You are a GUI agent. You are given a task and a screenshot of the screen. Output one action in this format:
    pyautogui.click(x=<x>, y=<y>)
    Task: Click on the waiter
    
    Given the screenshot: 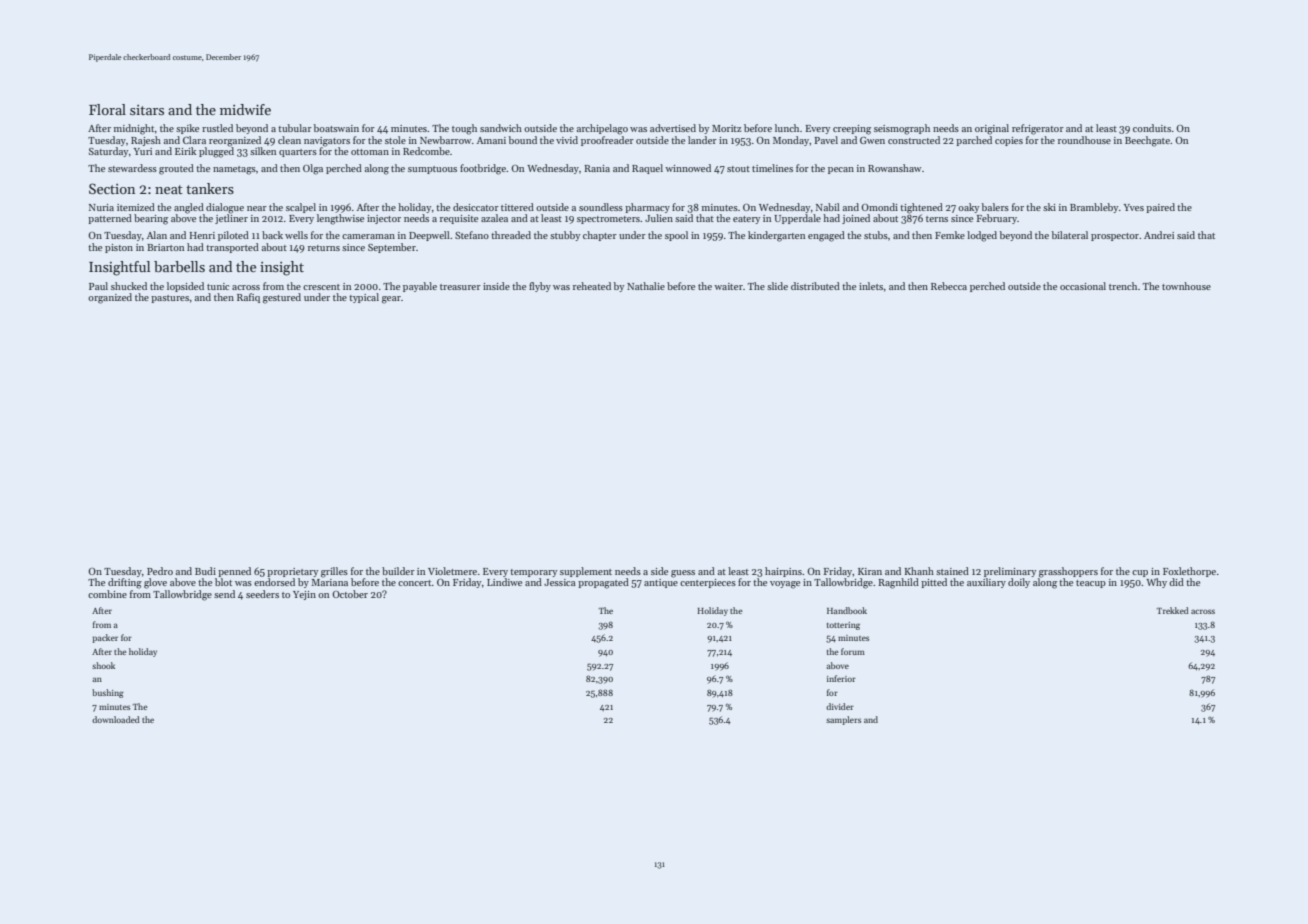 What is the action you would take?
    pyautogui.click(x=728, y=286)
